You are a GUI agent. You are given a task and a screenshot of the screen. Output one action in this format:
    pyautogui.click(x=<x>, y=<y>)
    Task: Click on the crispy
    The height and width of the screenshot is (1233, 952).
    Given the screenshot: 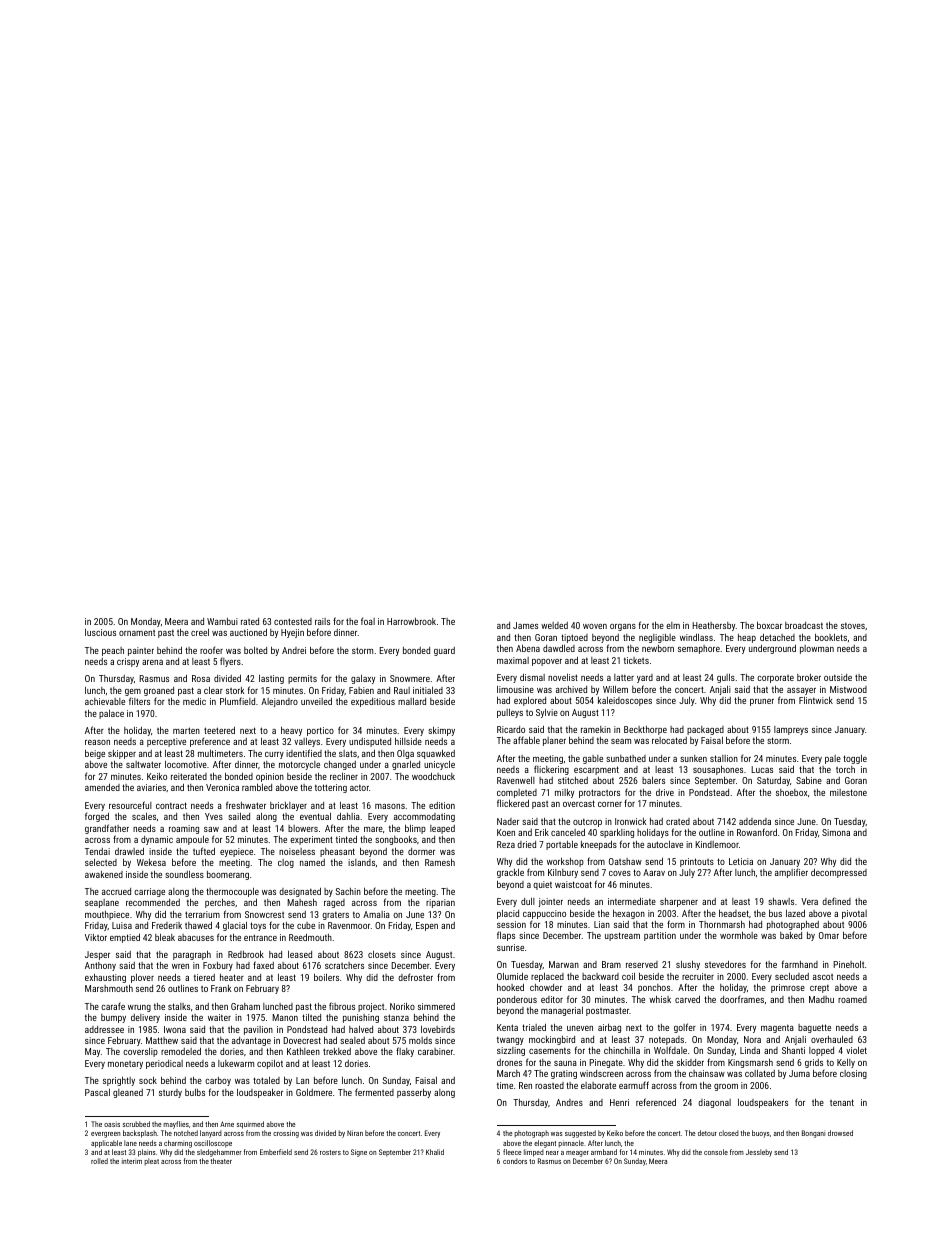 What is the action you would take?
    pyautogui.click(x=128, y=662)
